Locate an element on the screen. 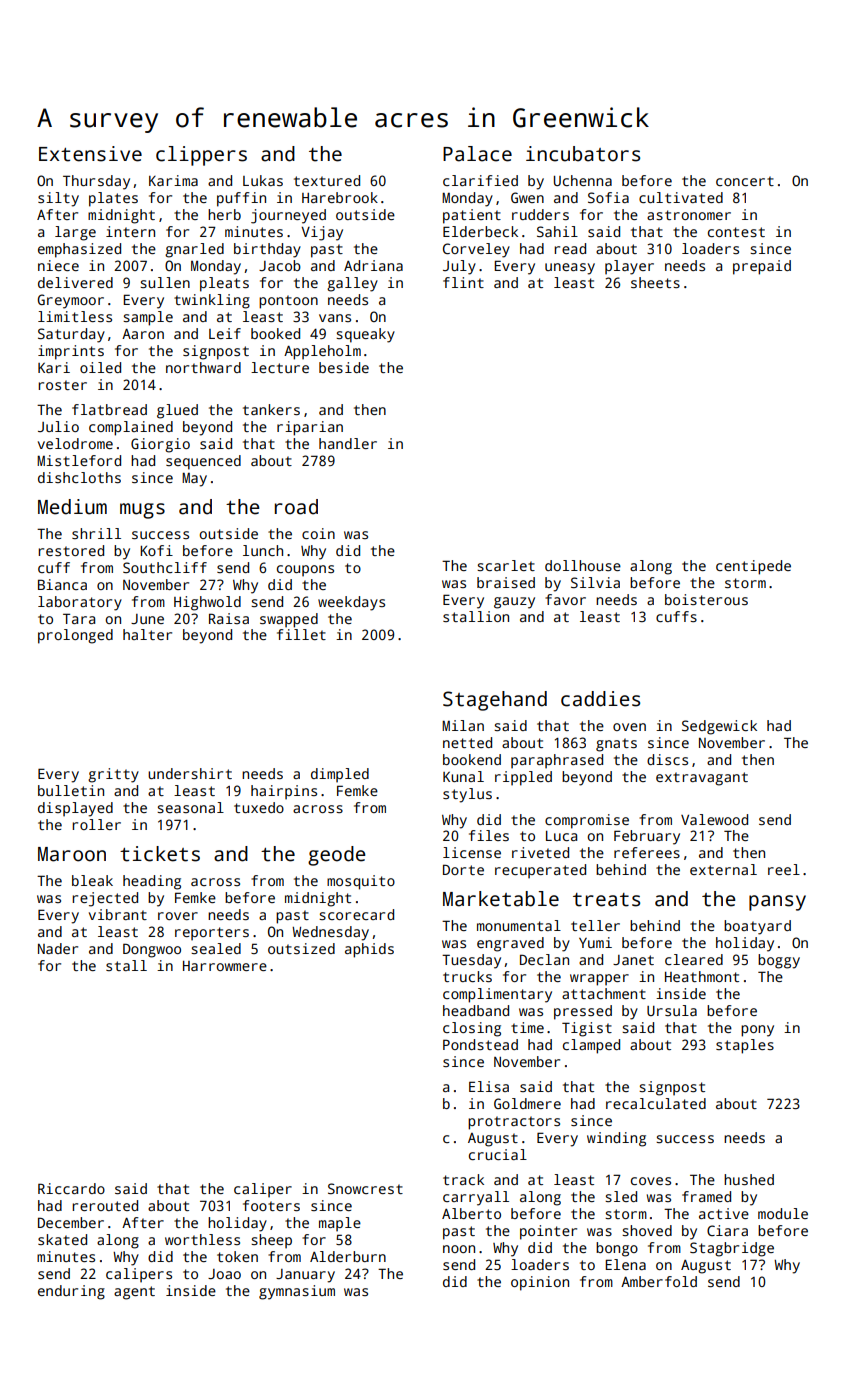 Image resolution: width=849 pixels, height=1400 pixels. bulletin is located at coordinates (71, 790).
